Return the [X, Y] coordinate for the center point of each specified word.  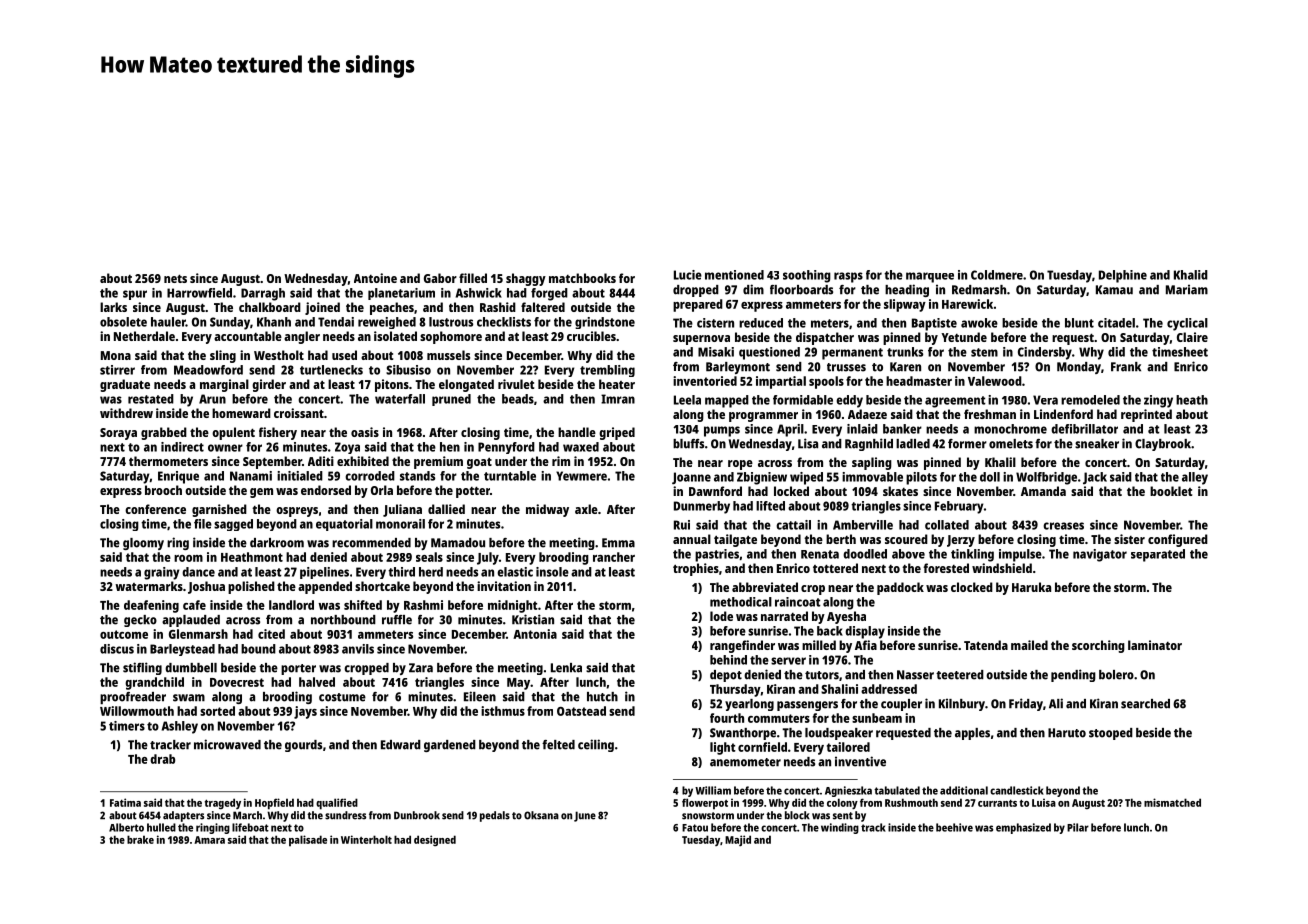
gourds [303, 746]
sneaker [1097, 444]
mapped [727, 401]
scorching [1098, 646]
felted [558, 745]
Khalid [1191, 275]
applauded [191, 621]
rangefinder [742, 646]
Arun [212, 399]
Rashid [498, 307]
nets [175, 278]
